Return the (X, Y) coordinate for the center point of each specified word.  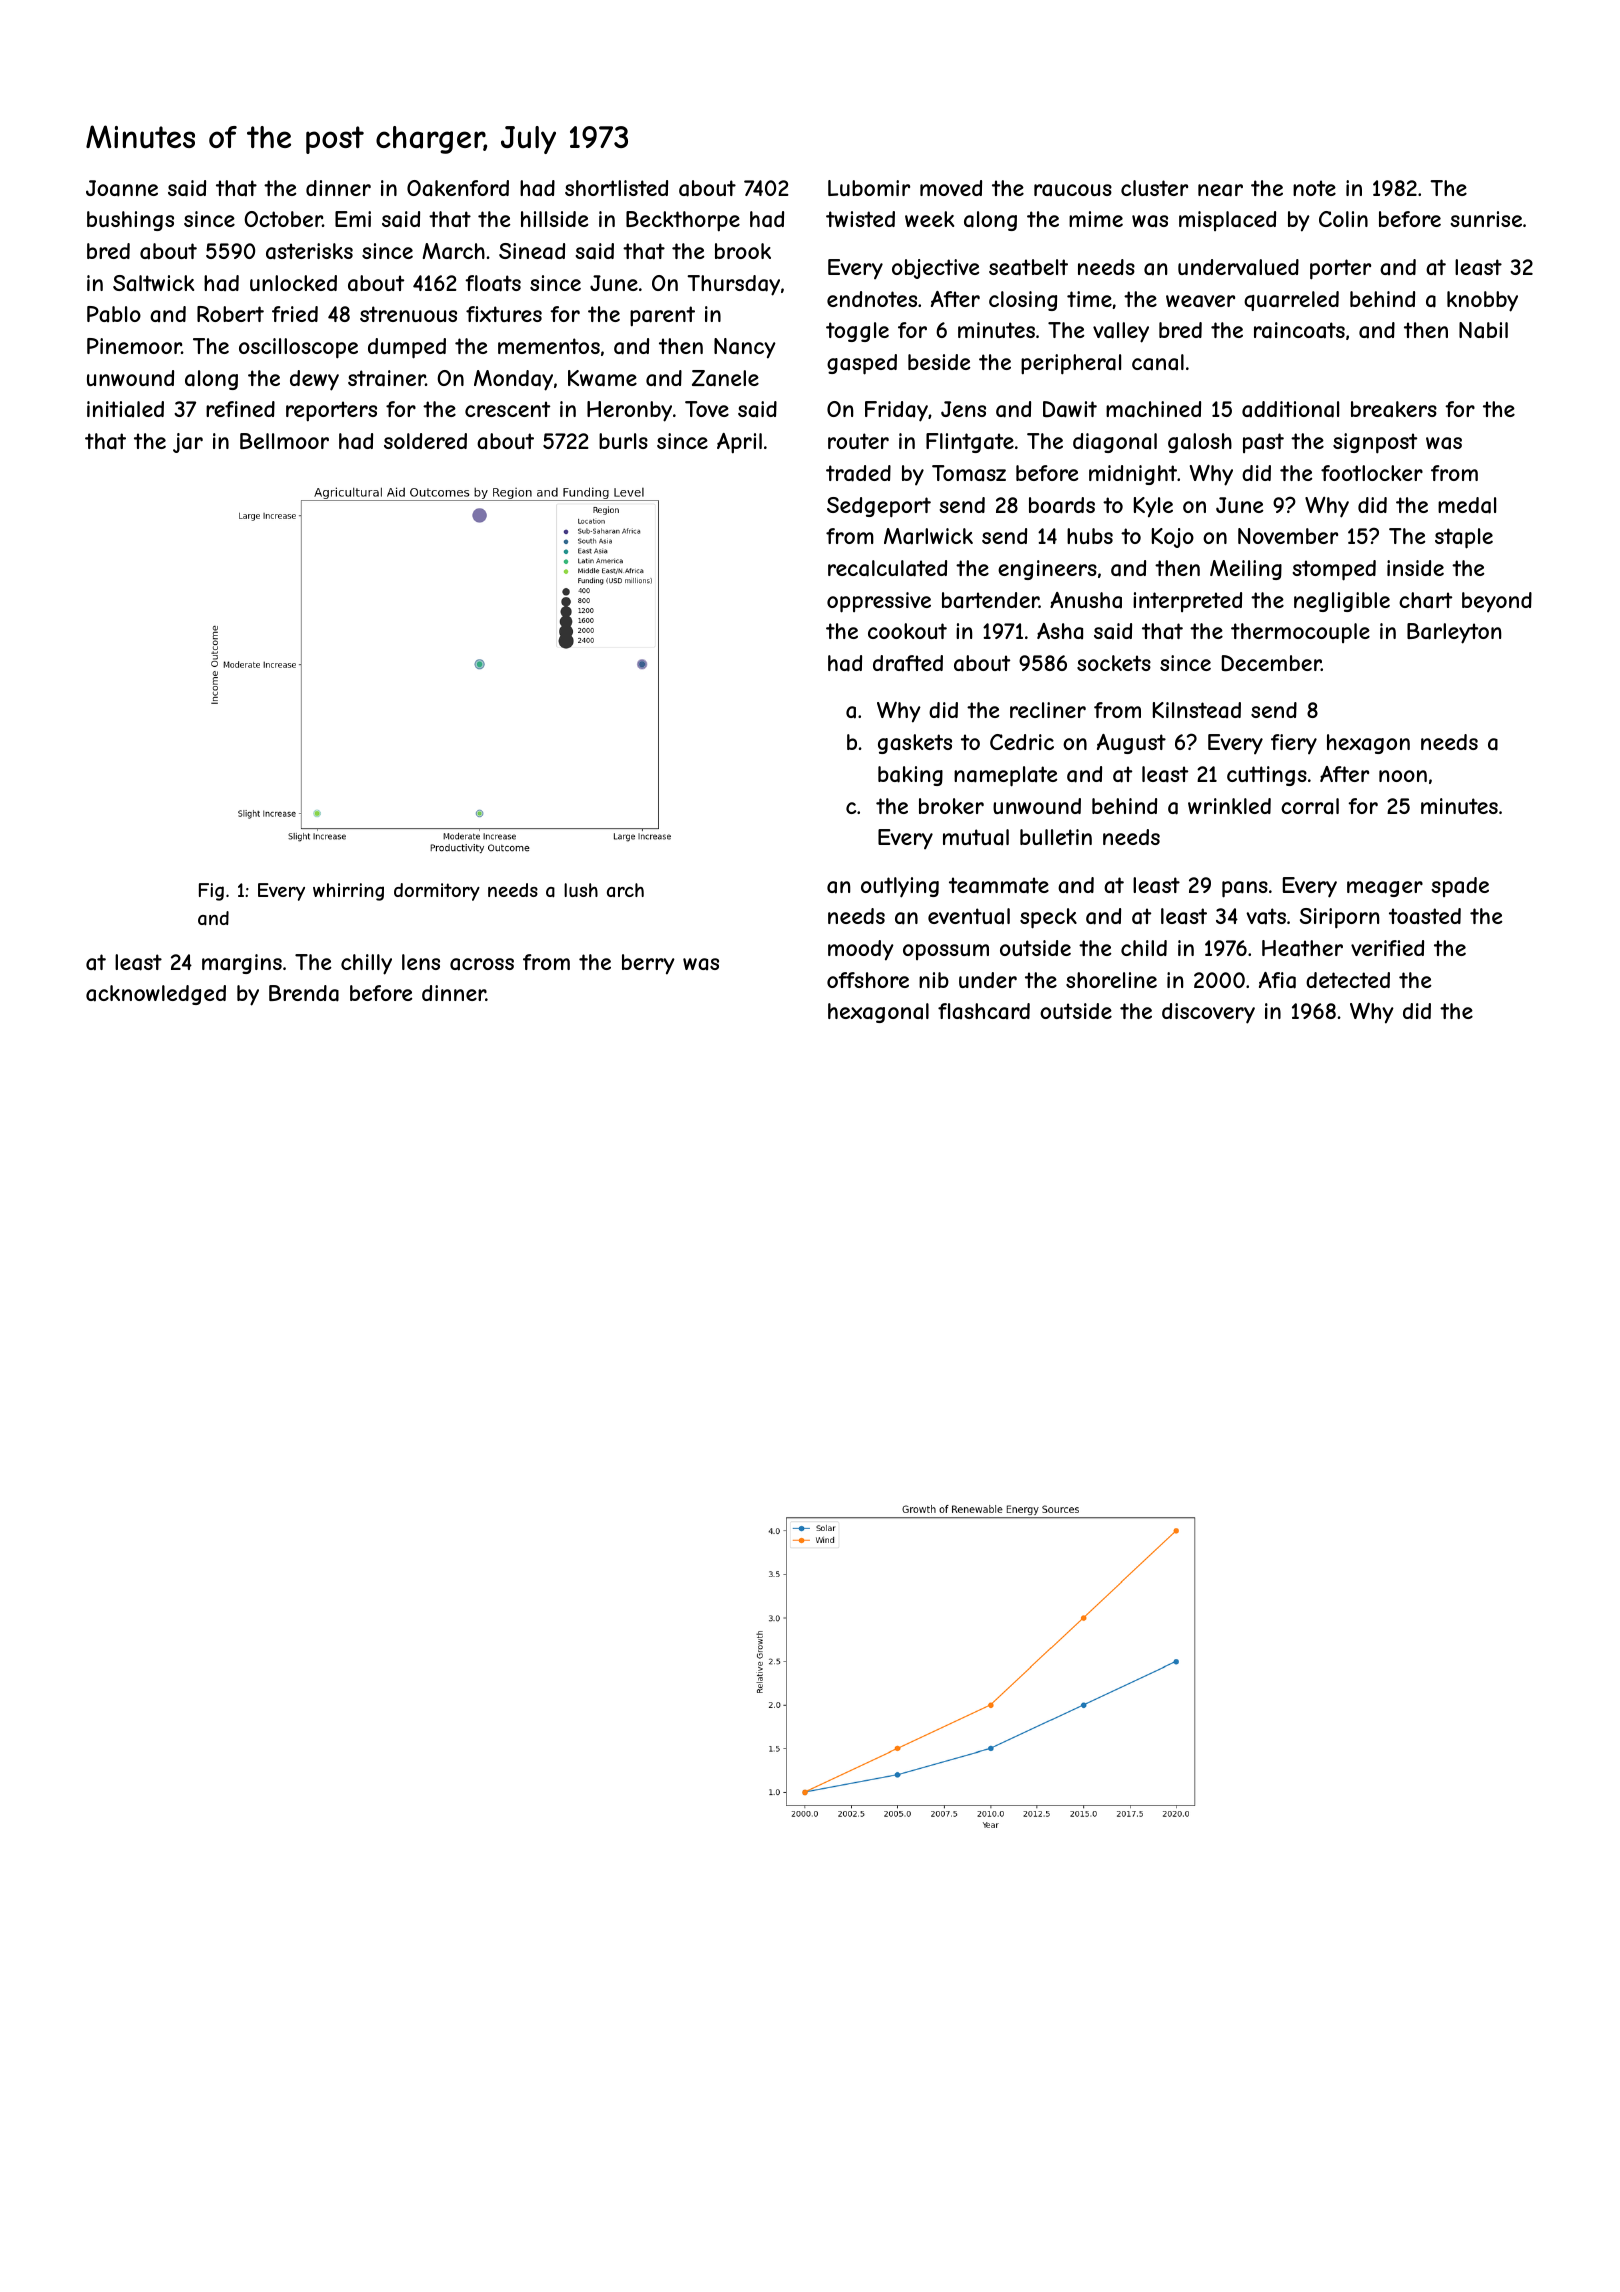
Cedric (1022, 742)
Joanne (122, 188)
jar (188, 443)
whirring (348, 892)
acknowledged (156, 995)
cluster (1154, 188)
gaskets (915, 744)
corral (1310, 806)
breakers (1394, 409)
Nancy (745, 348)
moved (951, 188)
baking (910, 776)
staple (1464, 538)
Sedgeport (879, 507)
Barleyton (1454, 633)
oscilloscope (298, 348)
